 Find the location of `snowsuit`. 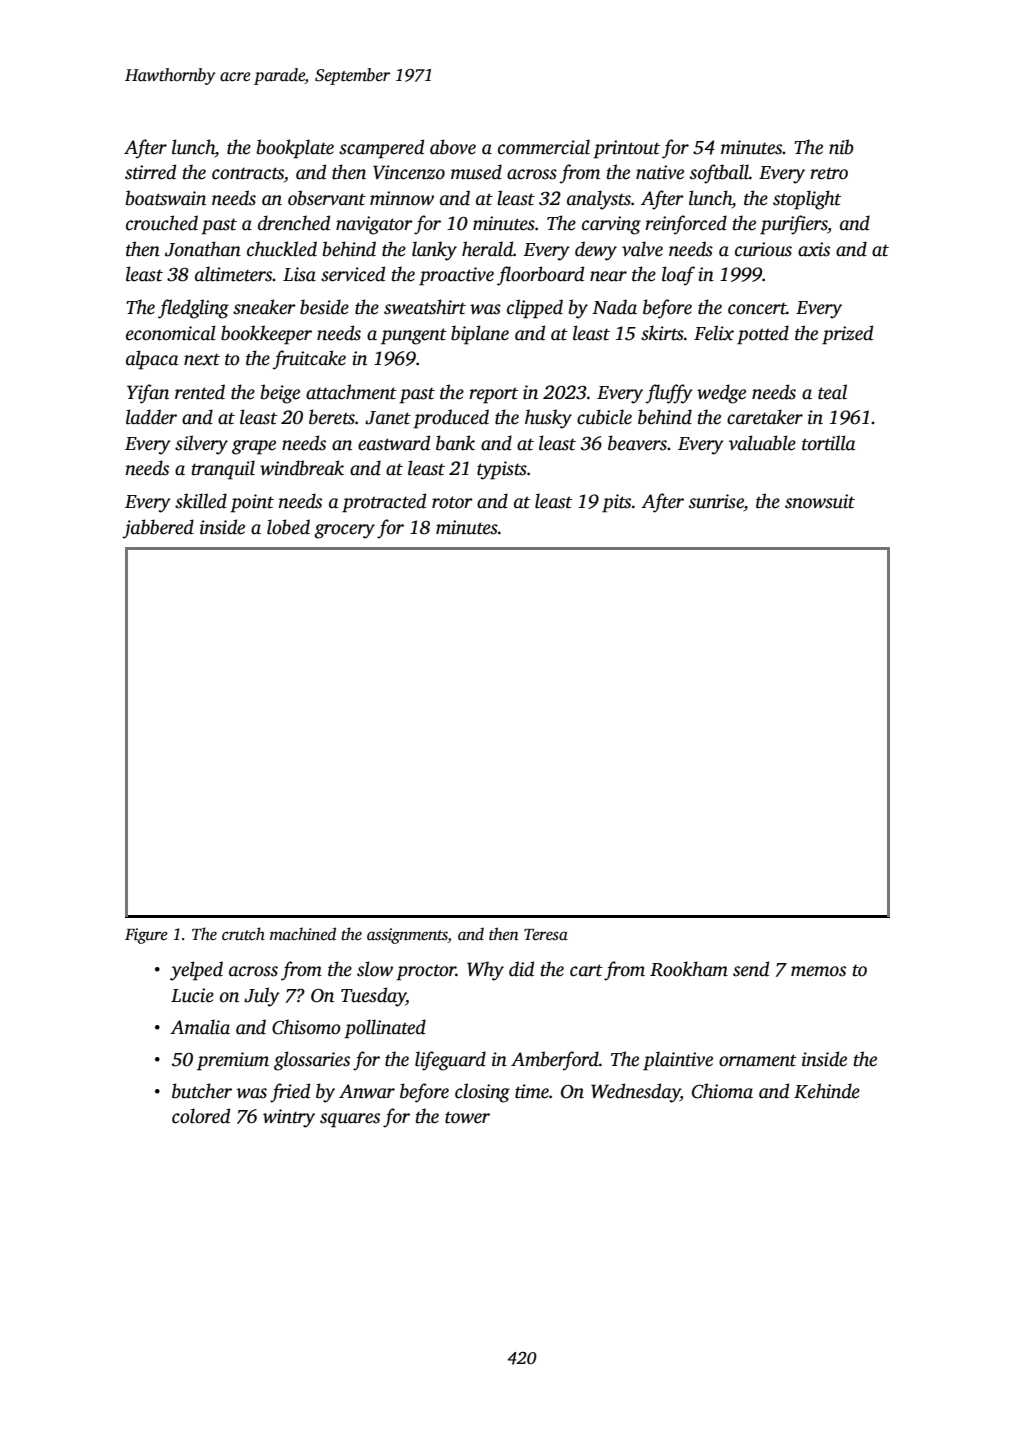

snowsuit is located at coordinates (820, 501).
